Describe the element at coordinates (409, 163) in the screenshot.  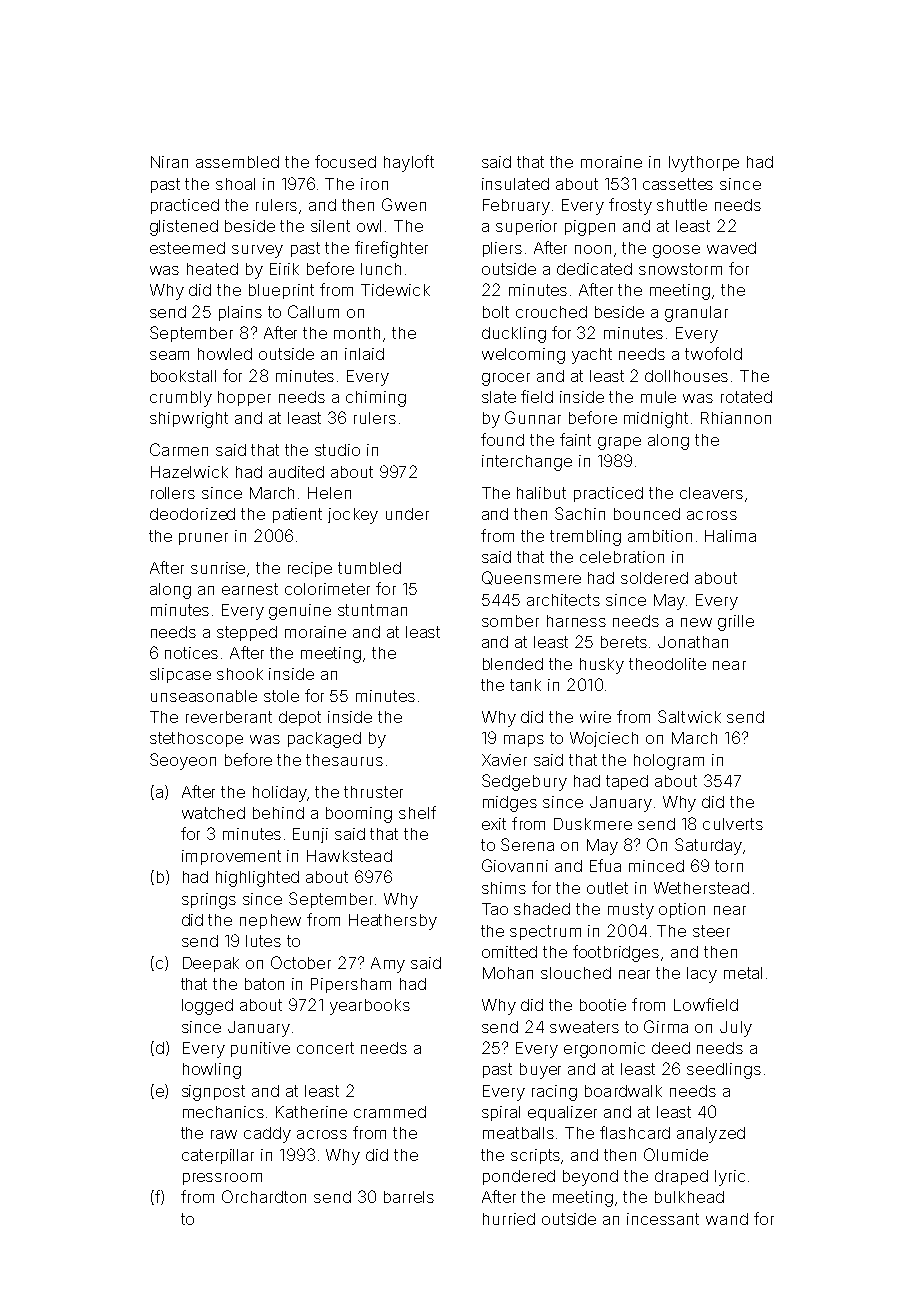
I see `hayloft` at that location.
